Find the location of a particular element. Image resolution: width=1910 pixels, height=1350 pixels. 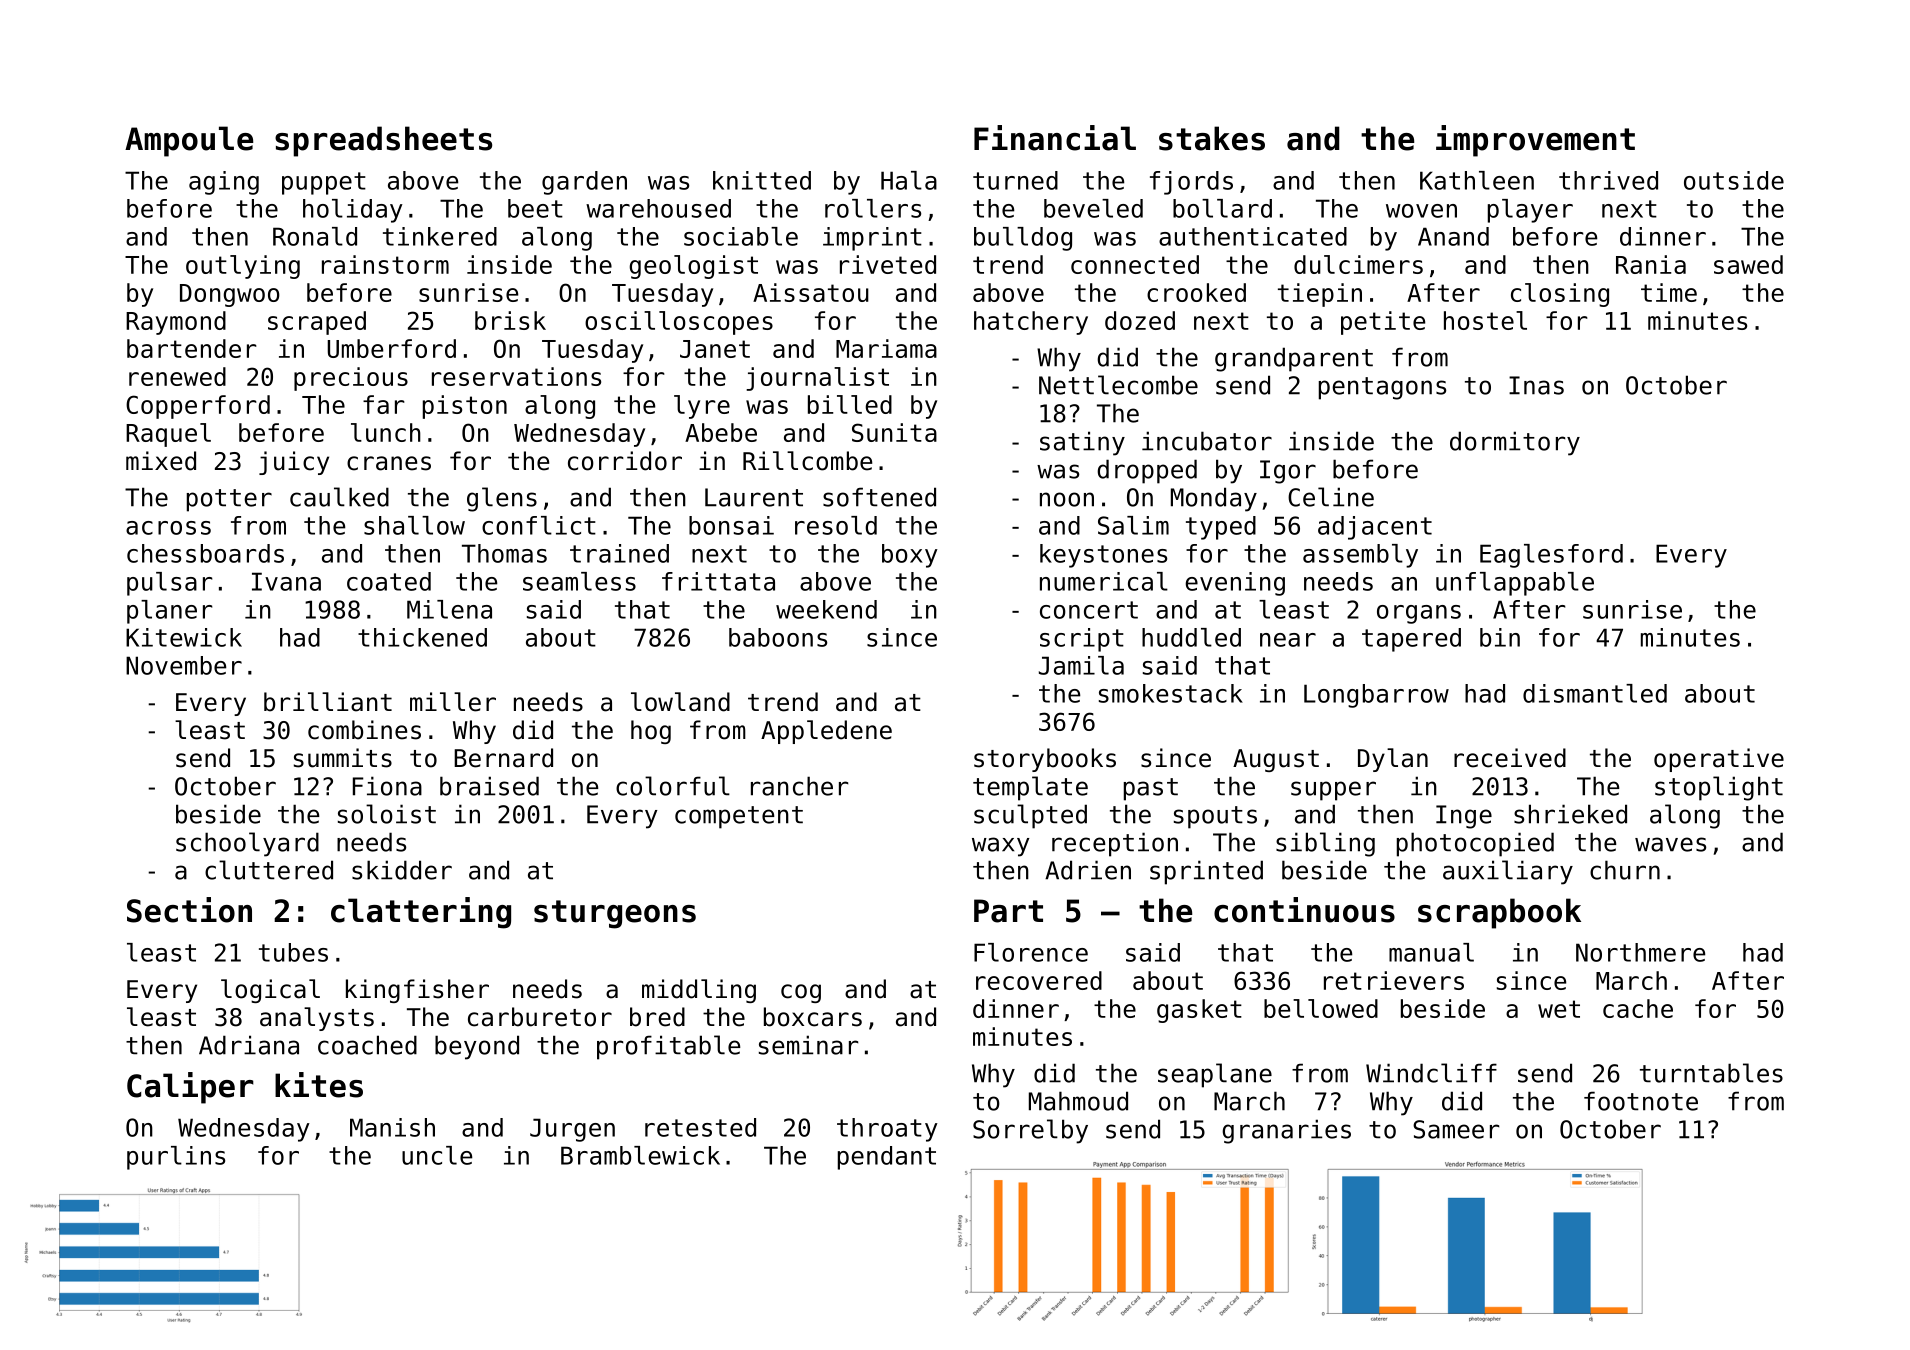

past is located at coordinates (1151, 789).
